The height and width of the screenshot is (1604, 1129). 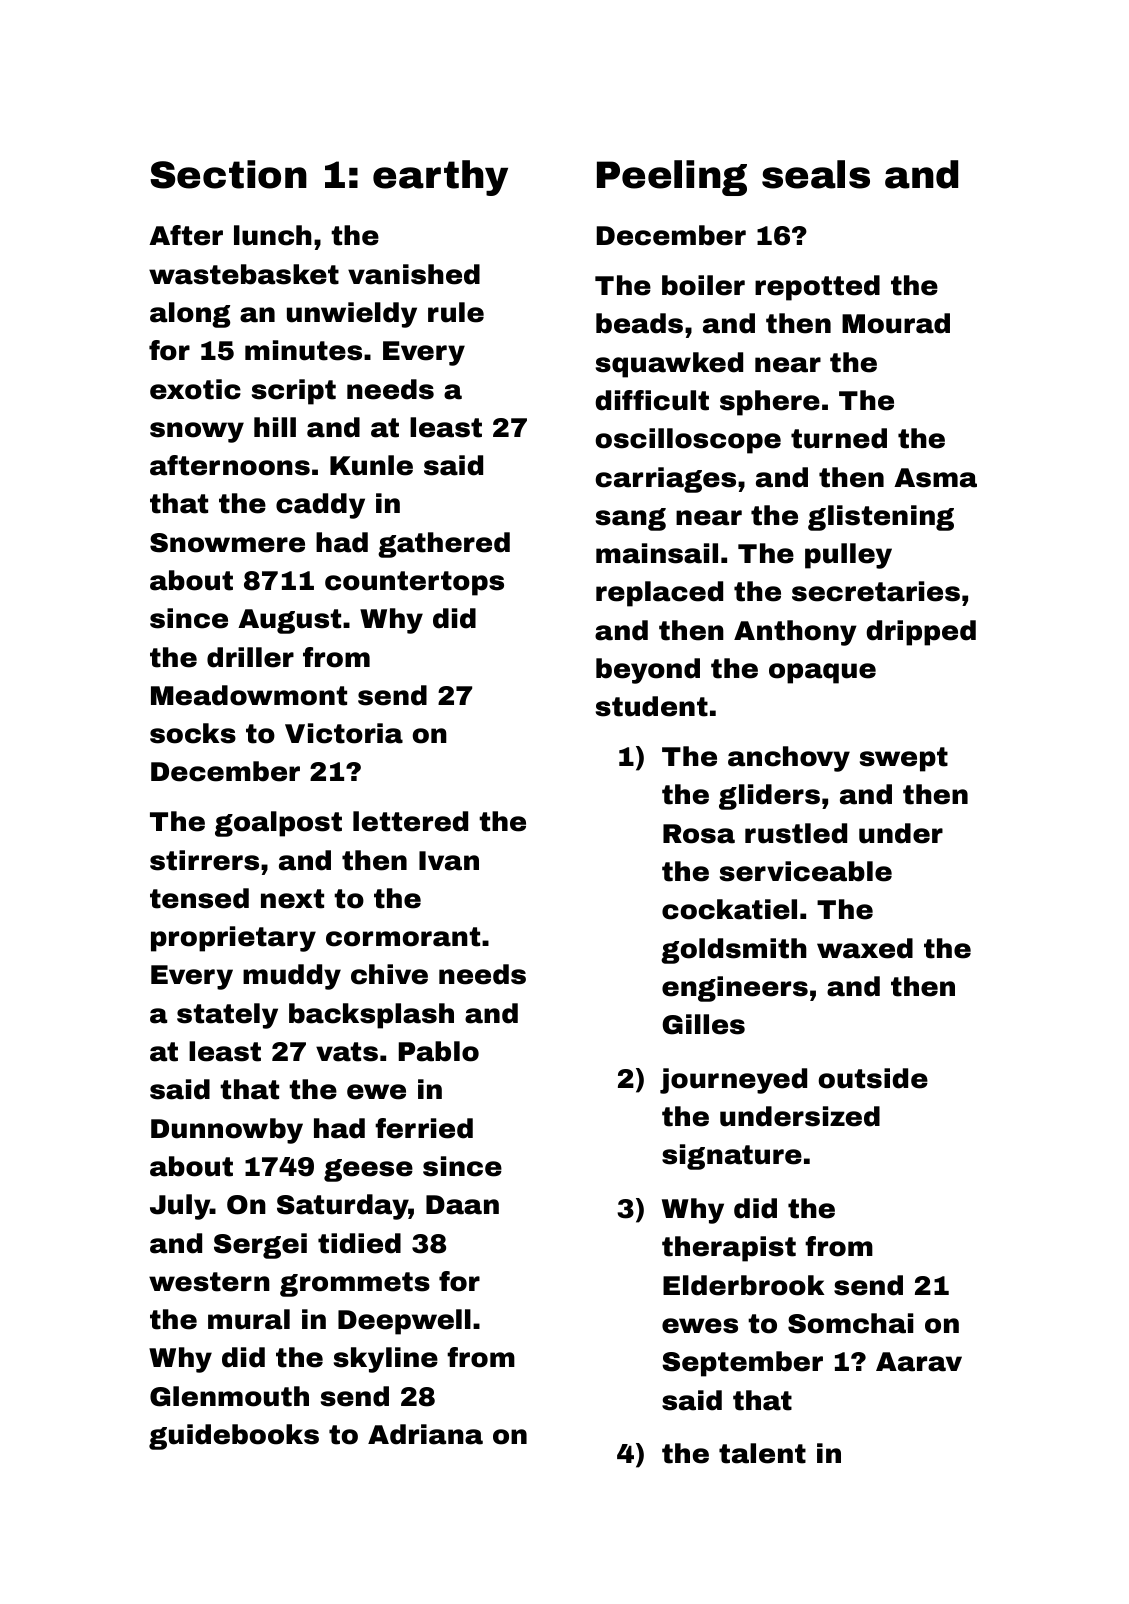 What do you see at coordinates (273, 235) in the screenshot?
I see `lunch` at bounding box center [273, 235].
